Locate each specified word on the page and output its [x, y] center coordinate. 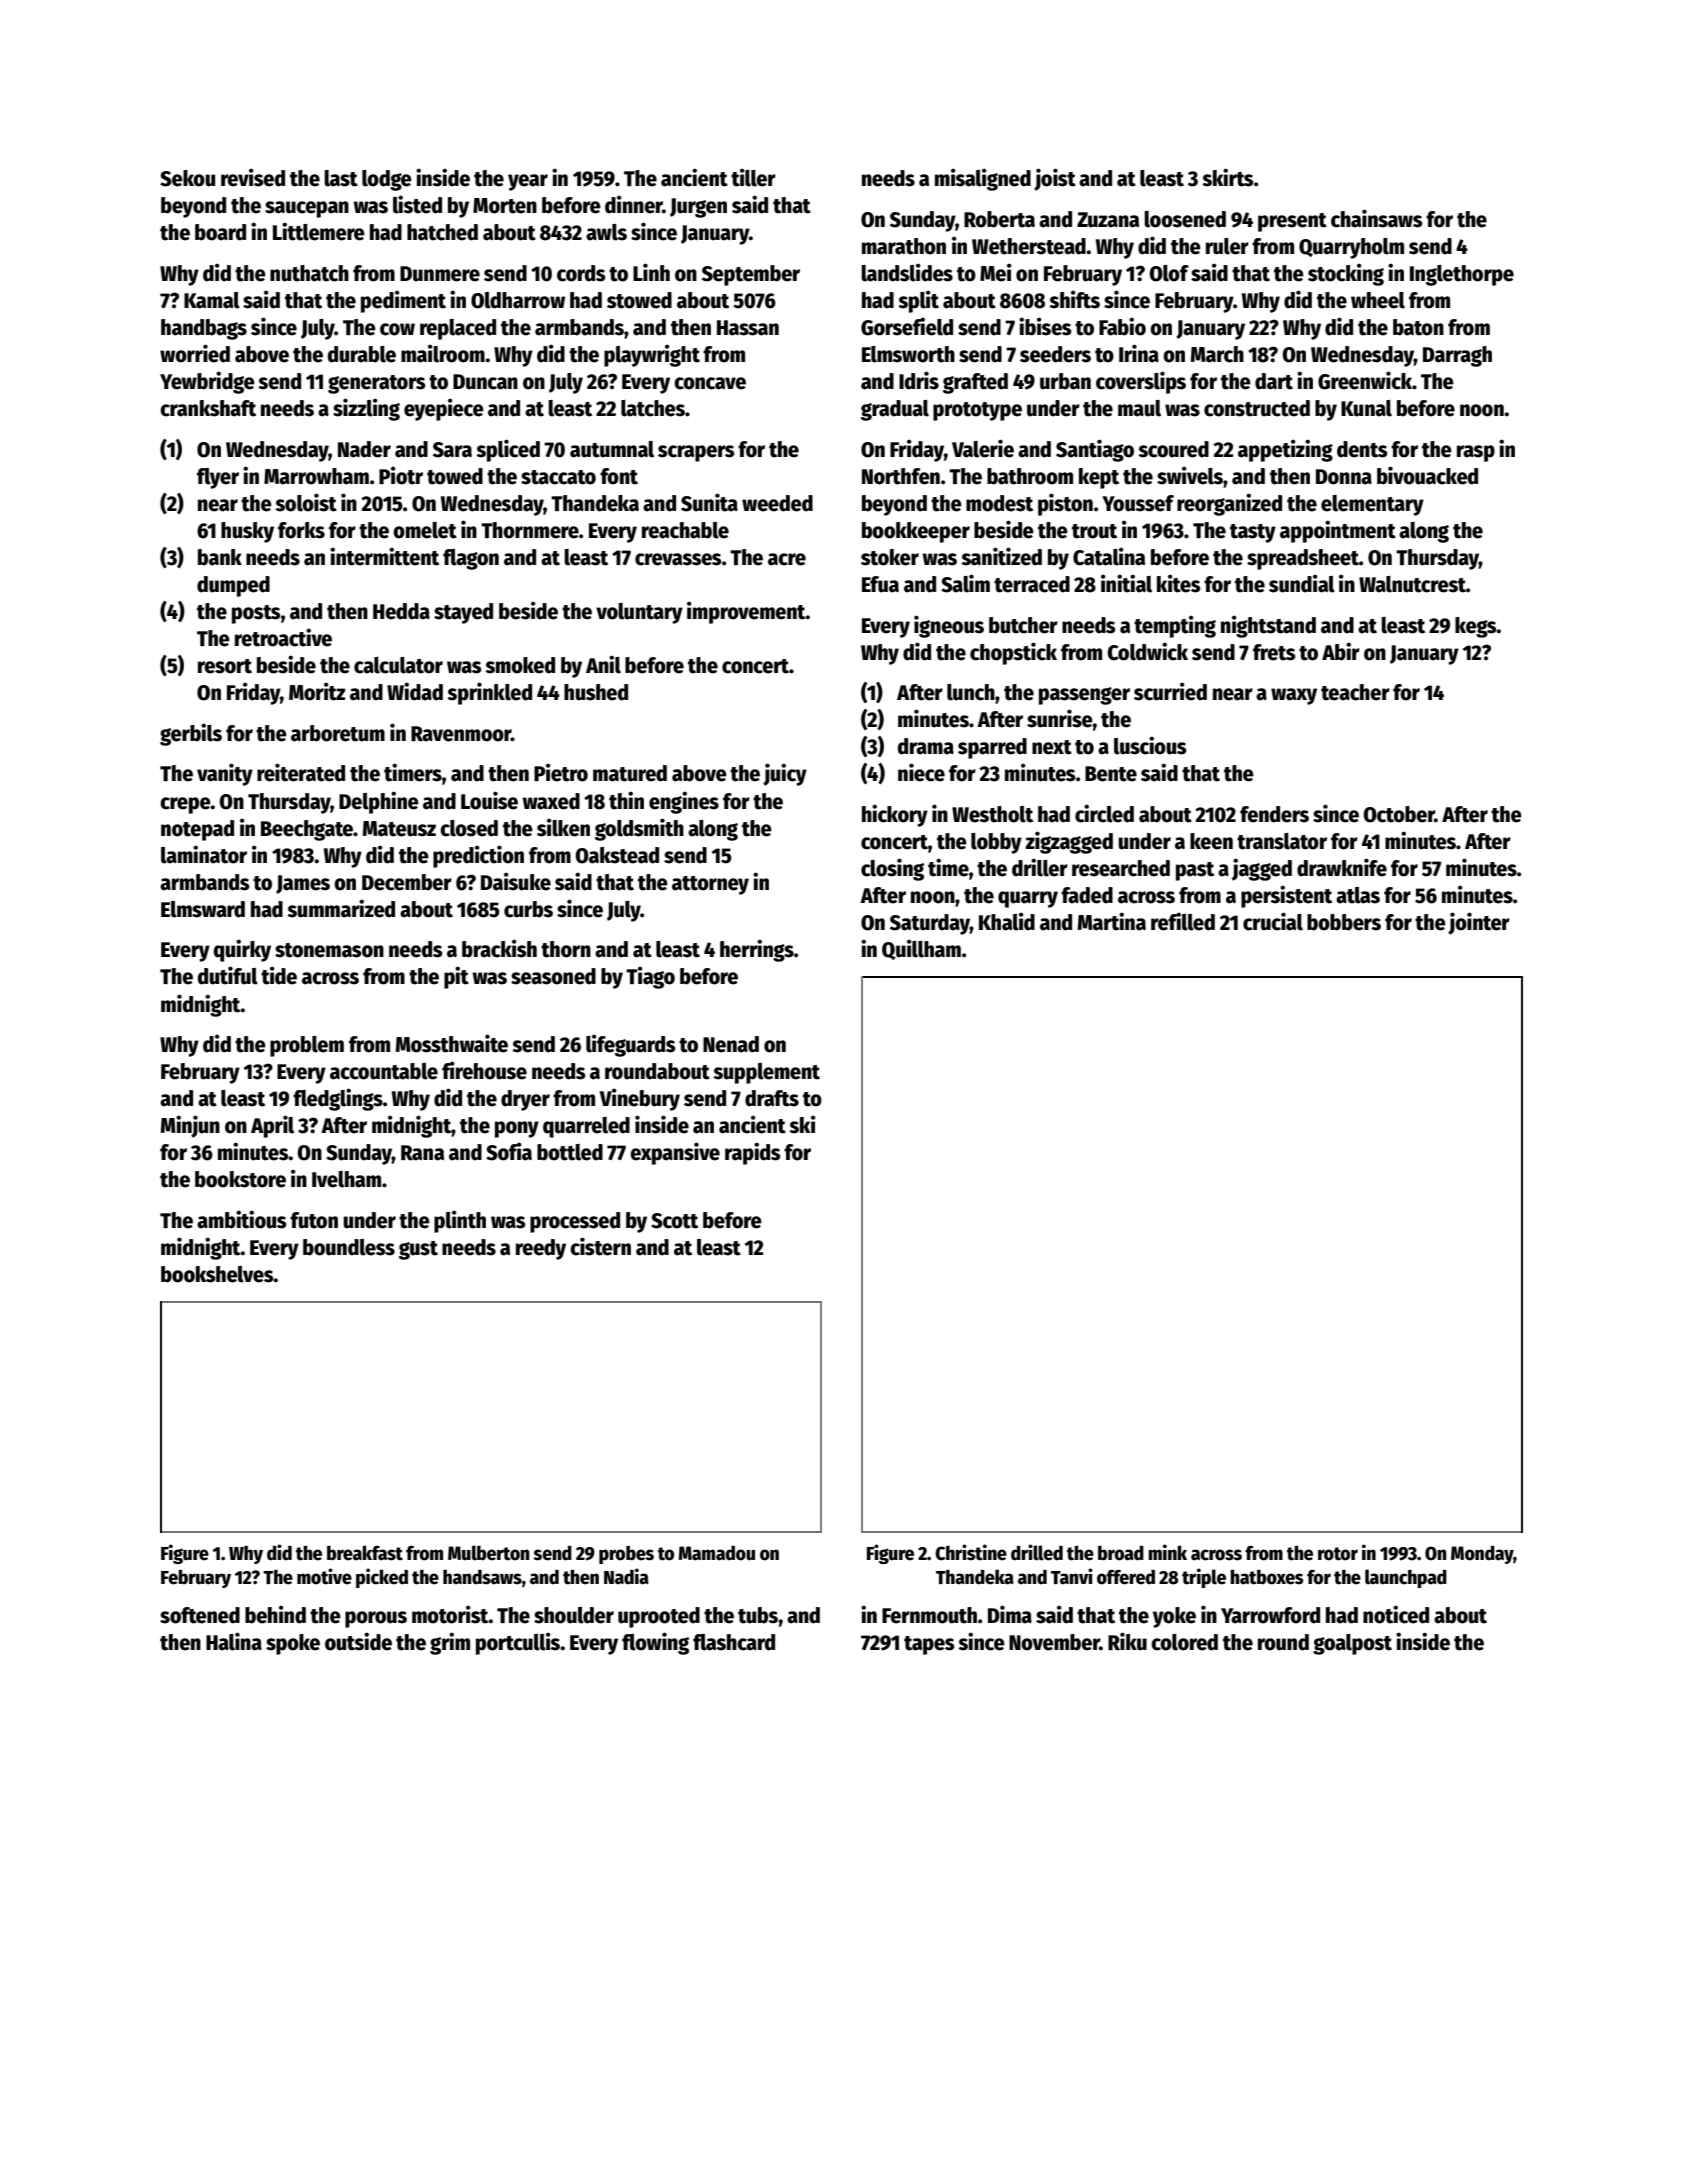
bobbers [1344, 922]
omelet [425, 530]
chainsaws [1377, 218]
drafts [772, 1098]
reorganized [1229, 504]
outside [358, 1641]
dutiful [228, 975]
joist [1055, 179]
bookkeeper [916, 532]
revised [253, 177]
